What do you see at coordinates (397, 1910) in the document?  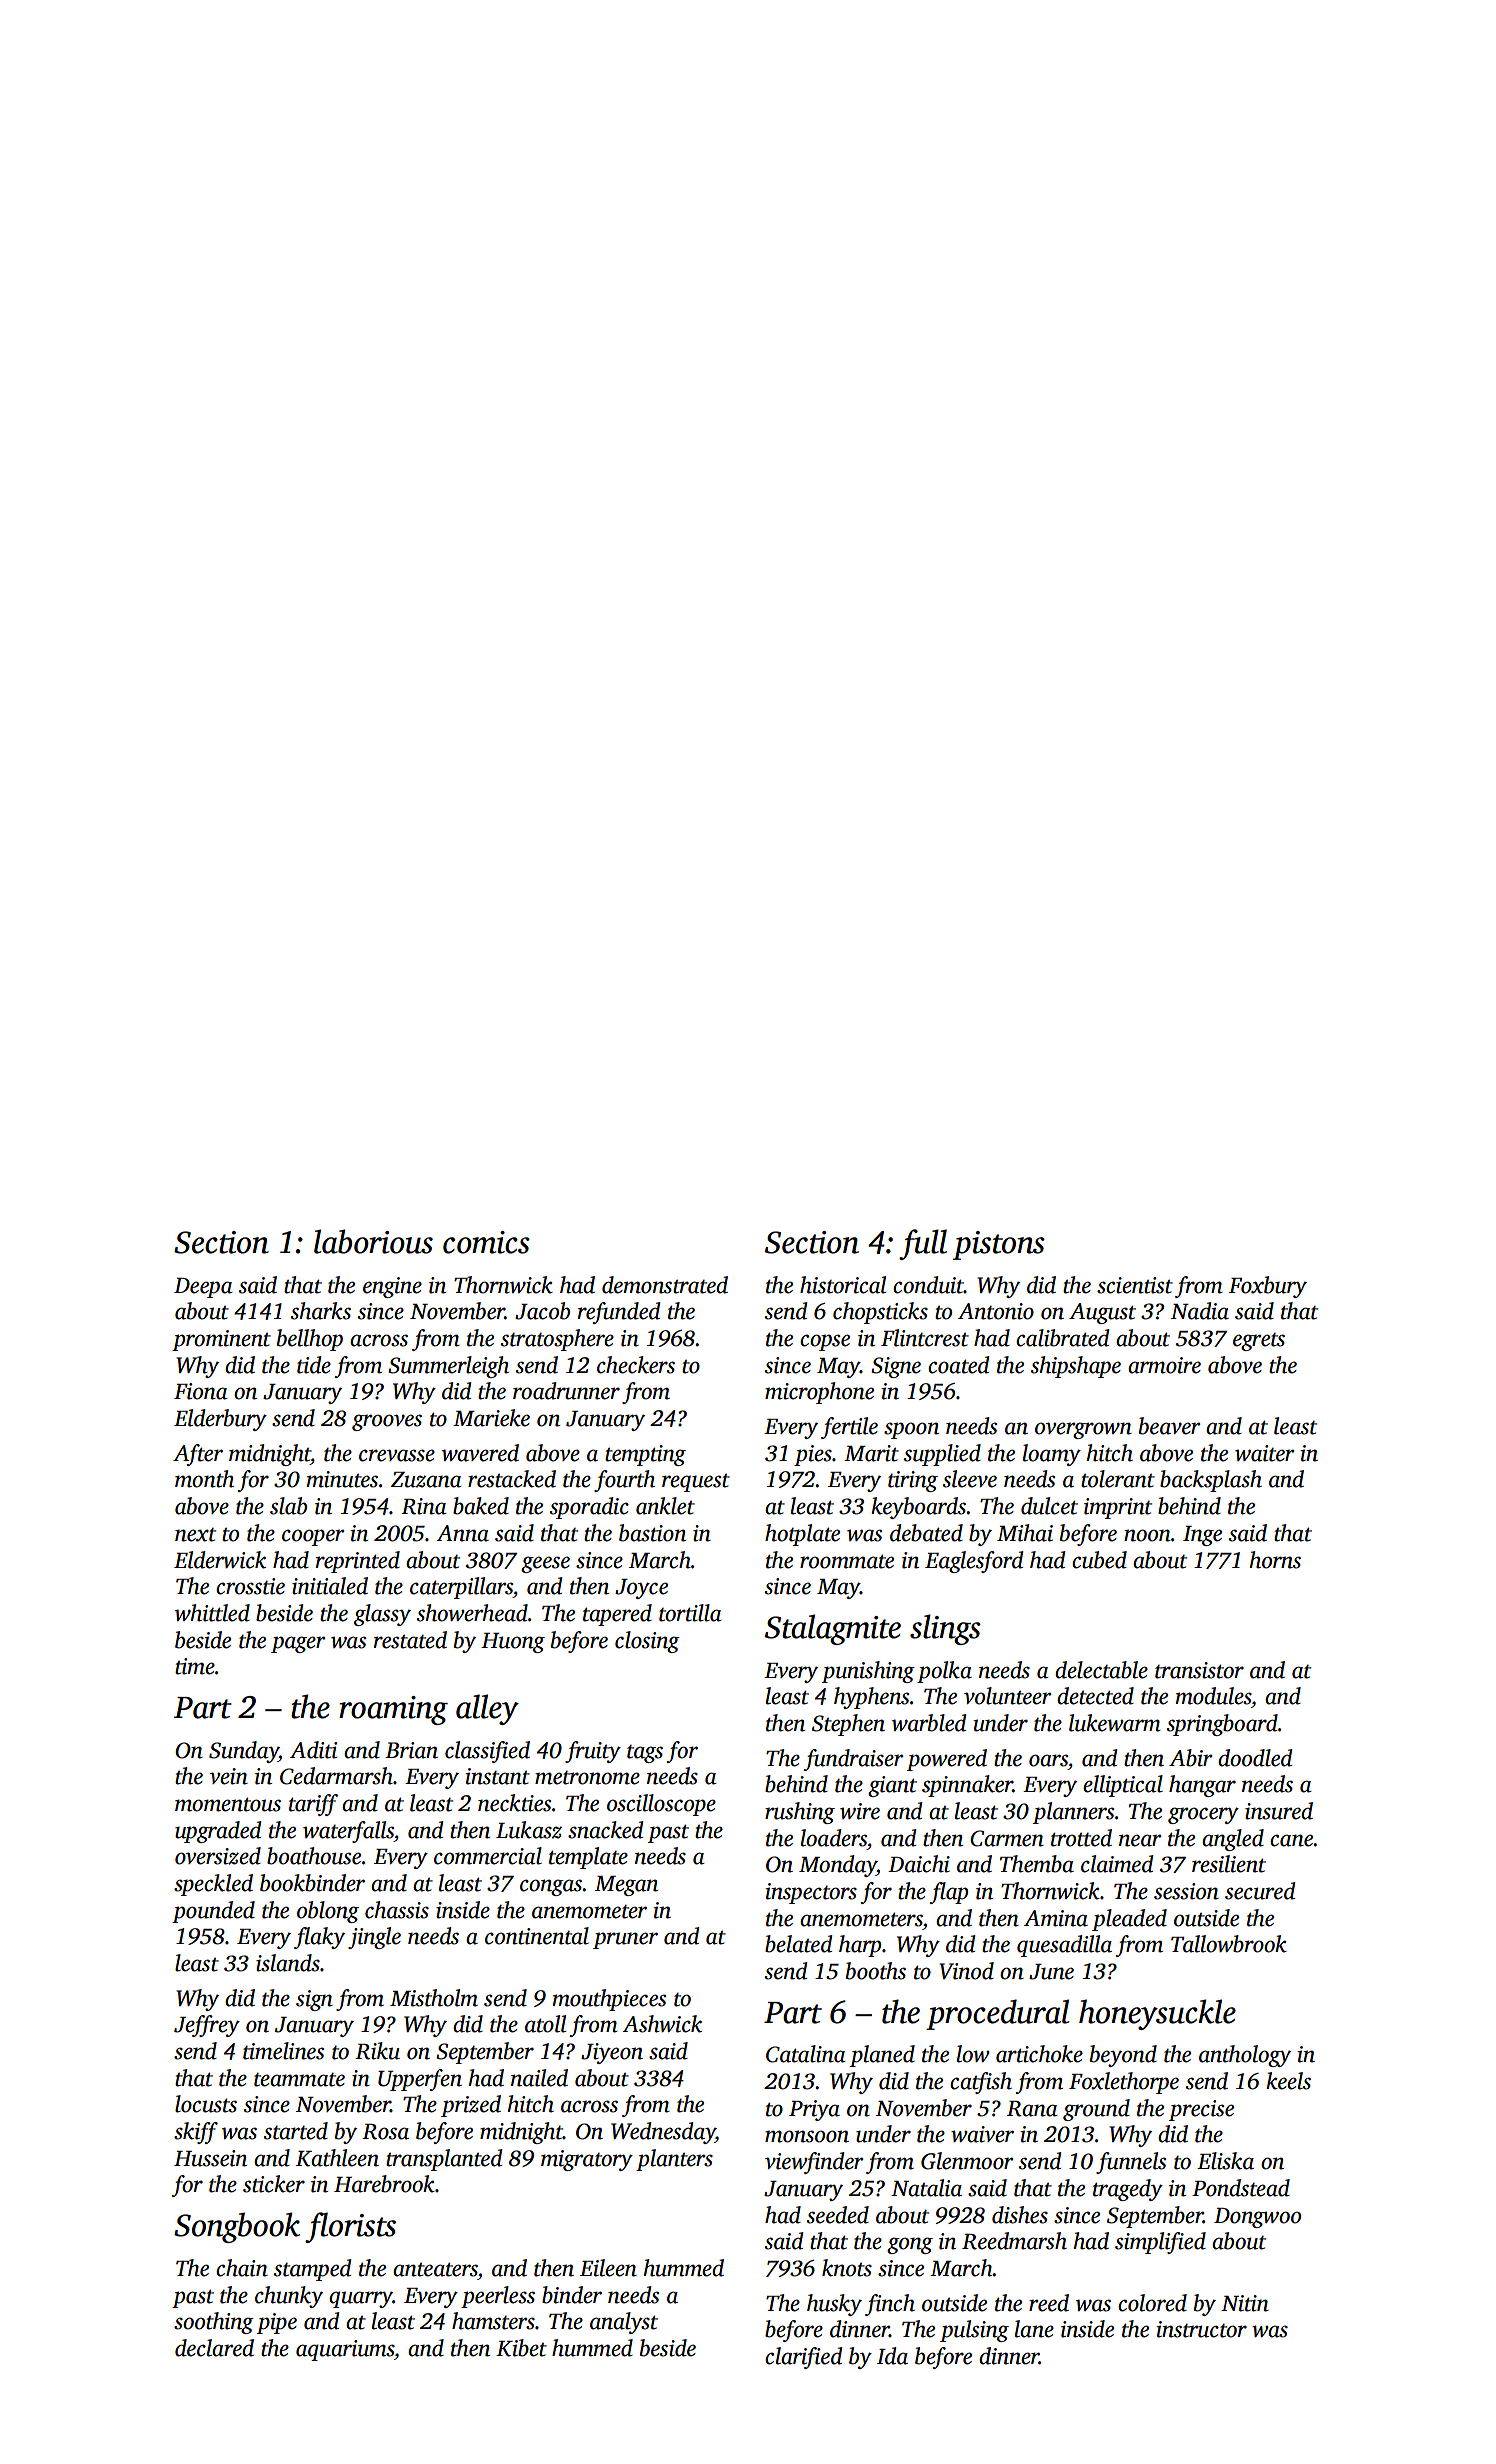 I see `chassis` at bounding box center [397, 1910].
